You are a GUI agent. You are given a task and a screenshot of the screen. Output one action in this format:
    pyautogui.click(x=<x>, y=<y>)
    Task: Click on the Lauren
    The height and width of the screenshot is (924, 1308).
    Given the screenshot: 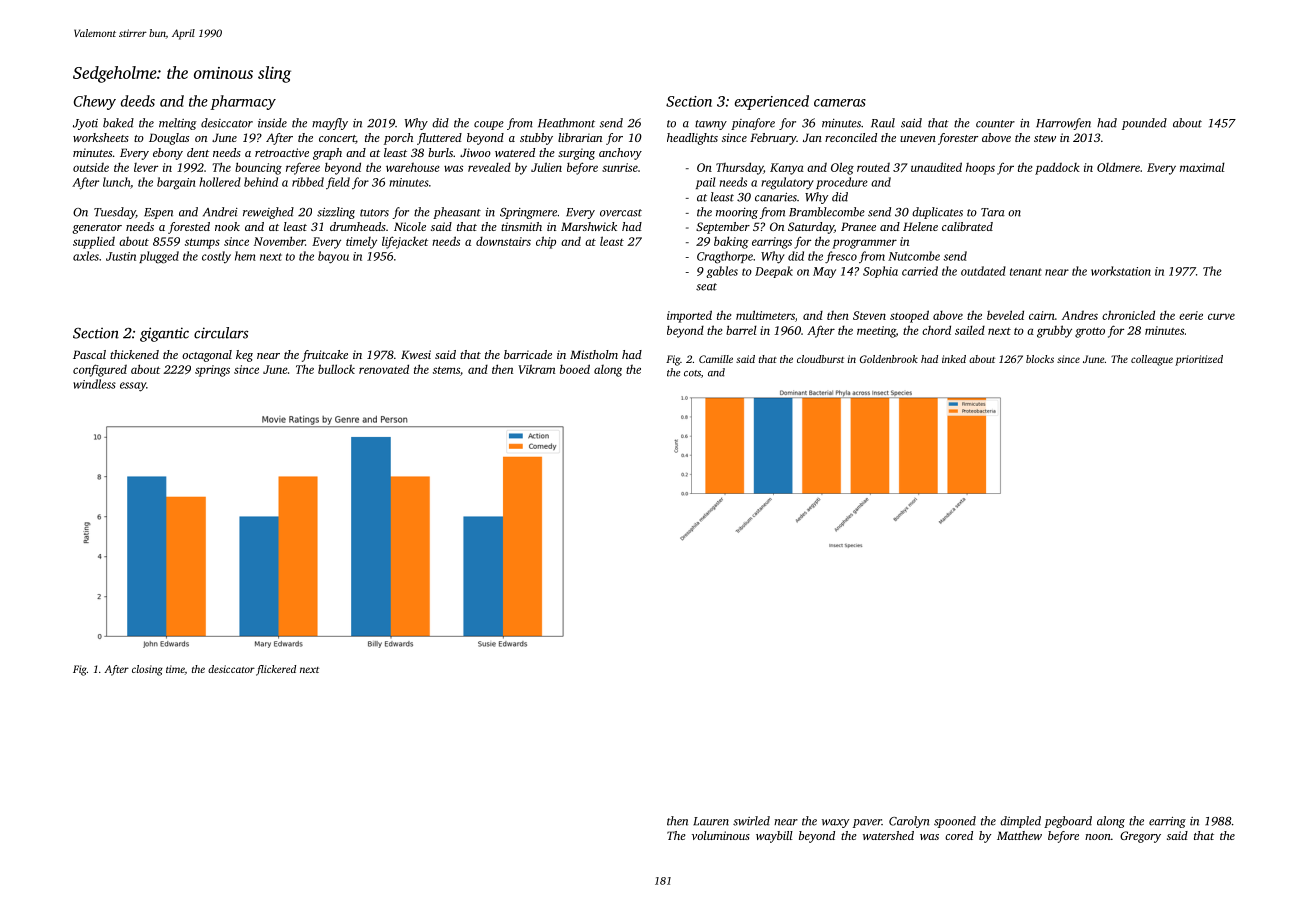 What is the action you would take?
    pyautogui.click(x=711, y=821)
